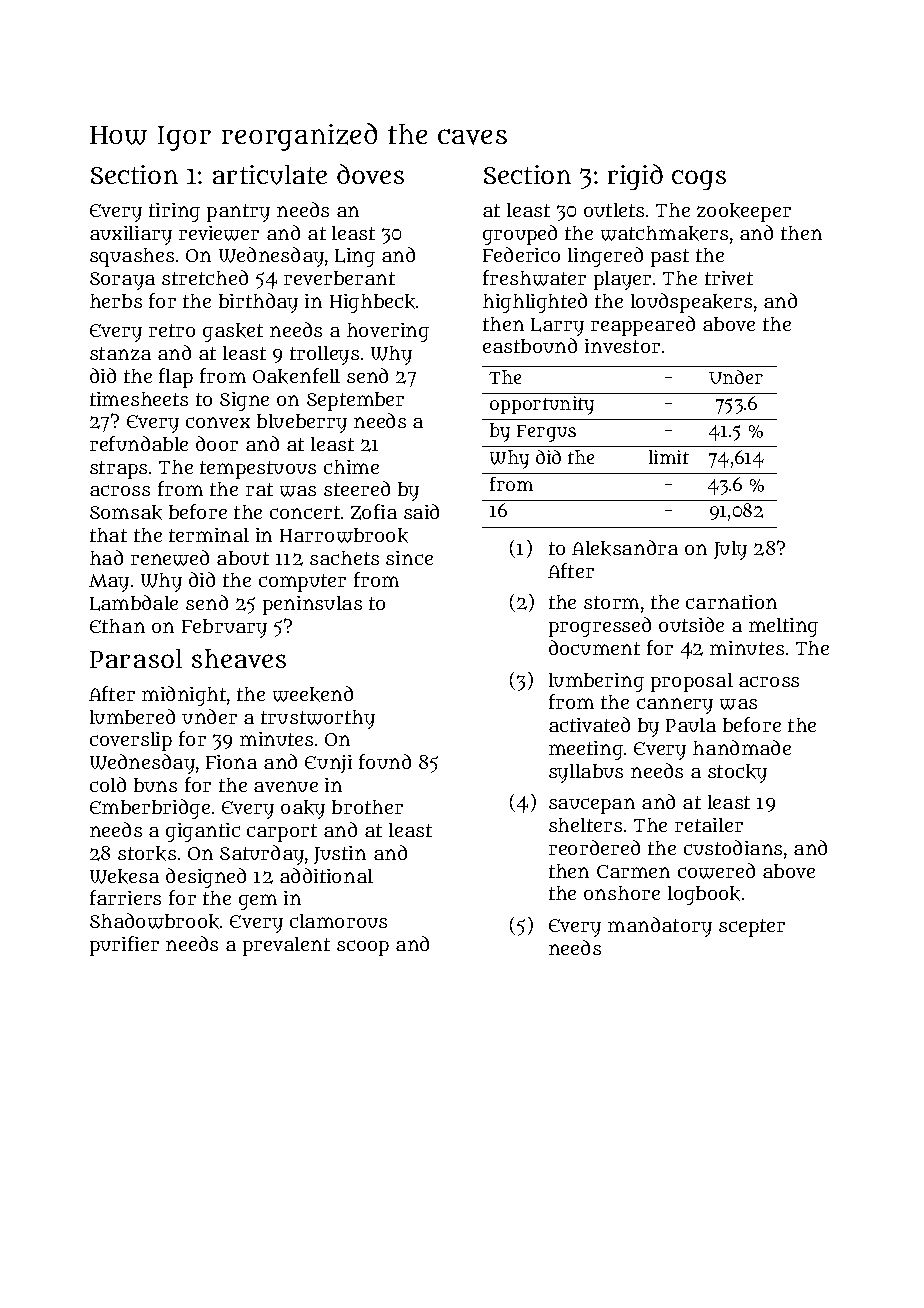 Image resolution: width=924 pixels, height=1308 pixels. What do you see at coordinates (737, 773) in the image?
I see `stocky` at bounding box center [737, 773].
